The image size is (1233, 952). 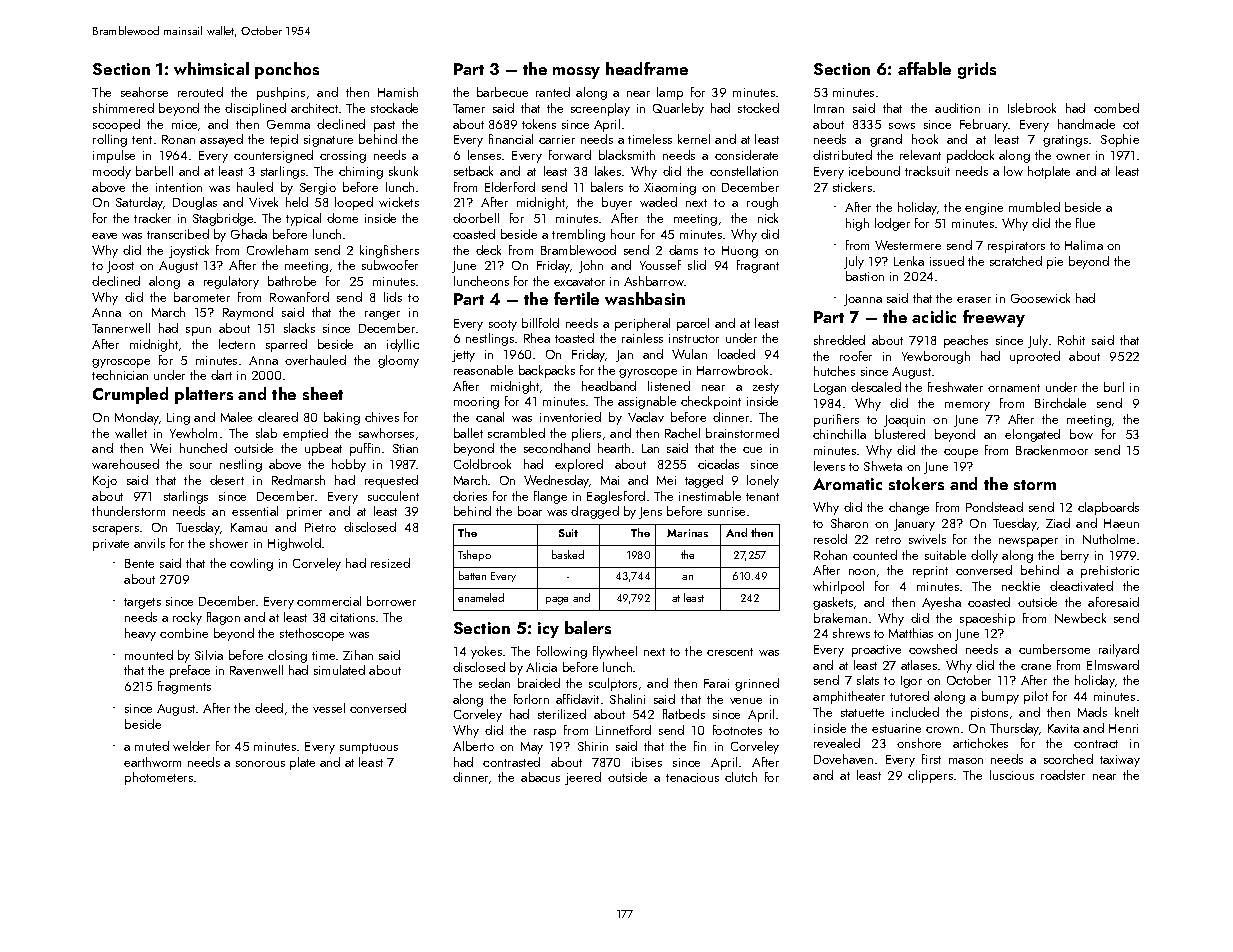 What do you see at coordinates (856, 356) in the page?
I see `roofer` at bounding box center [856, 356].
